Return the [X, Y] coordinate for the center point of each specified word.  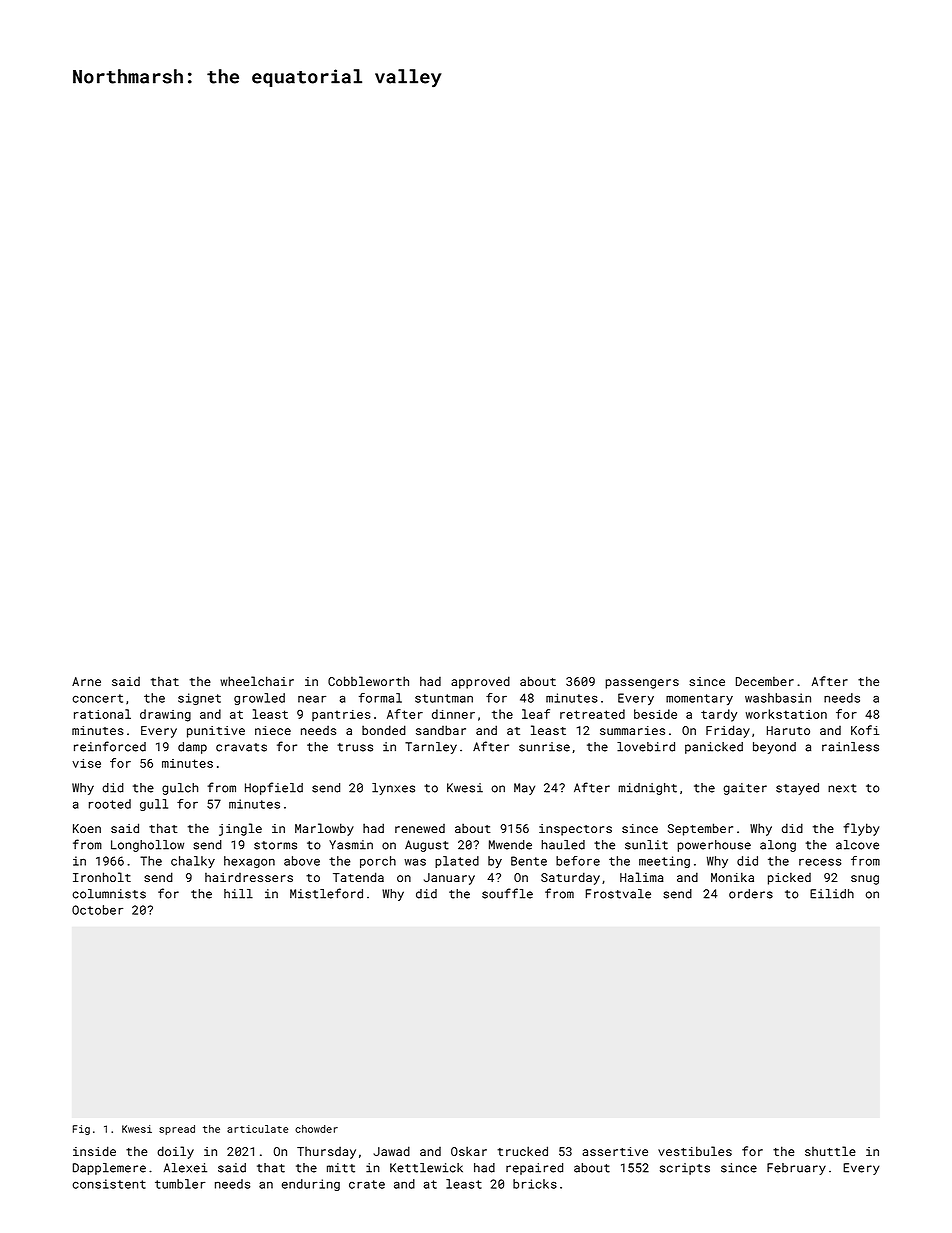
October [97, 910]
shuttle [830, 1151]
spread [177, 1130]
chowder [316, 1129]
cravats [241, 747]
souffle [507, 893]
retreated [592, 714]
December [765, 681]
